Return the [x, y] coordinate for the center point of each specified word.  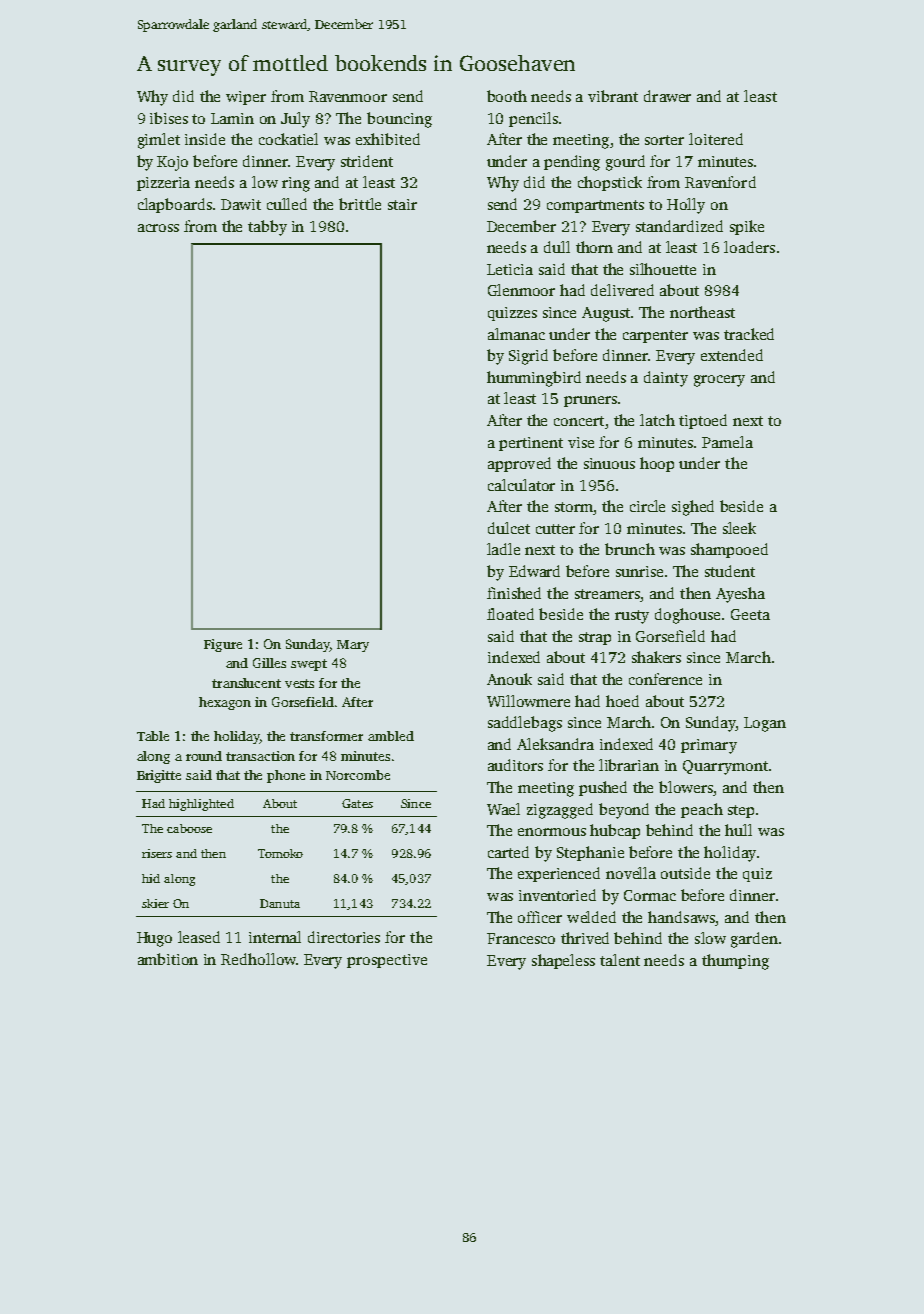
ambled [391, 736]
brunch [630, 549]
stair [402, 204]
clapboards [175, 205]
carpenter [655, 336]
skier [155, 903]
